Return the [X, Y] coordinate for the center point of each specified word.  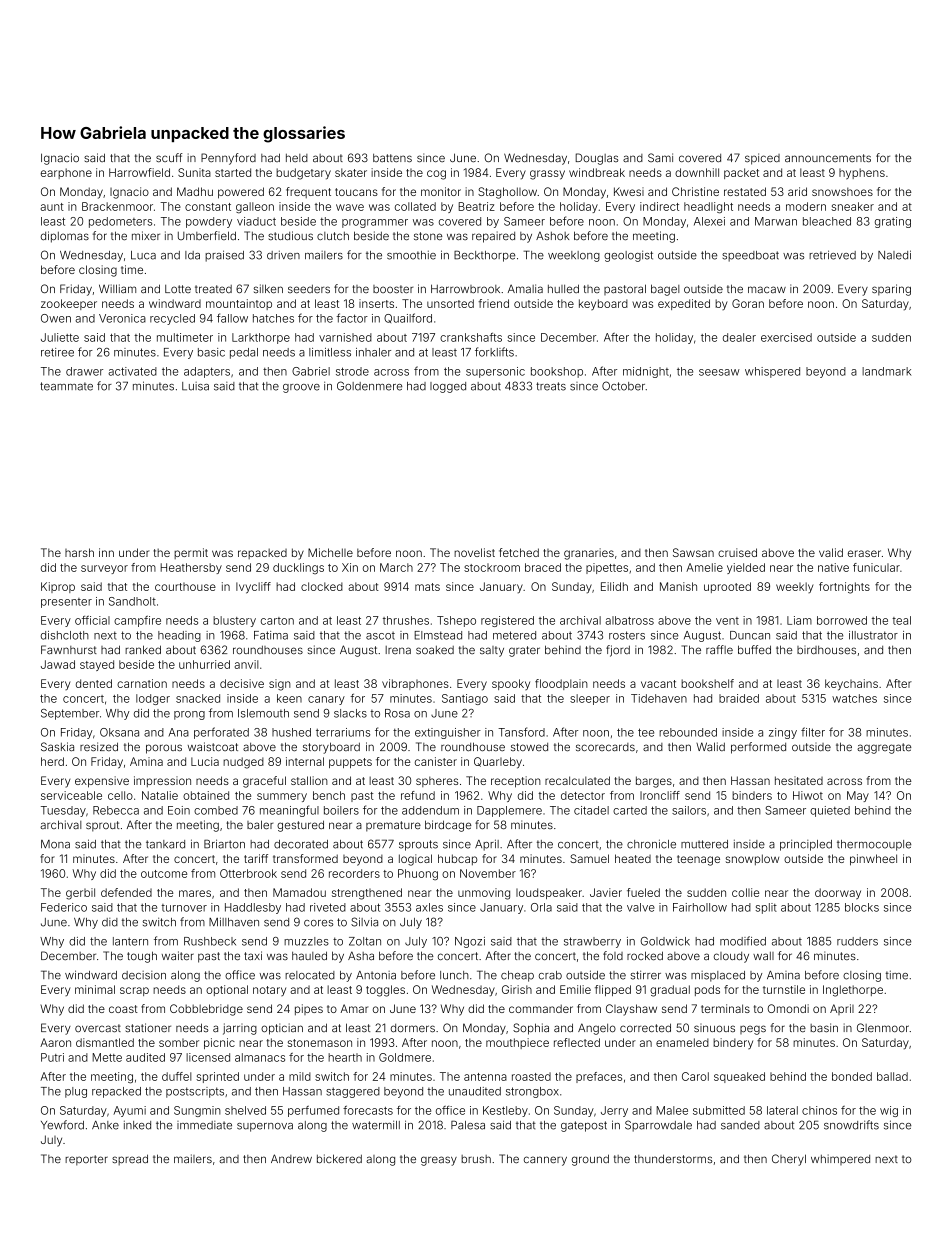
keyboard [603, 304]
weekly [794, 587]
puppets [350, 763]
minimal [95, 989]
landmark [886, 371]
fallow [232, 318]
